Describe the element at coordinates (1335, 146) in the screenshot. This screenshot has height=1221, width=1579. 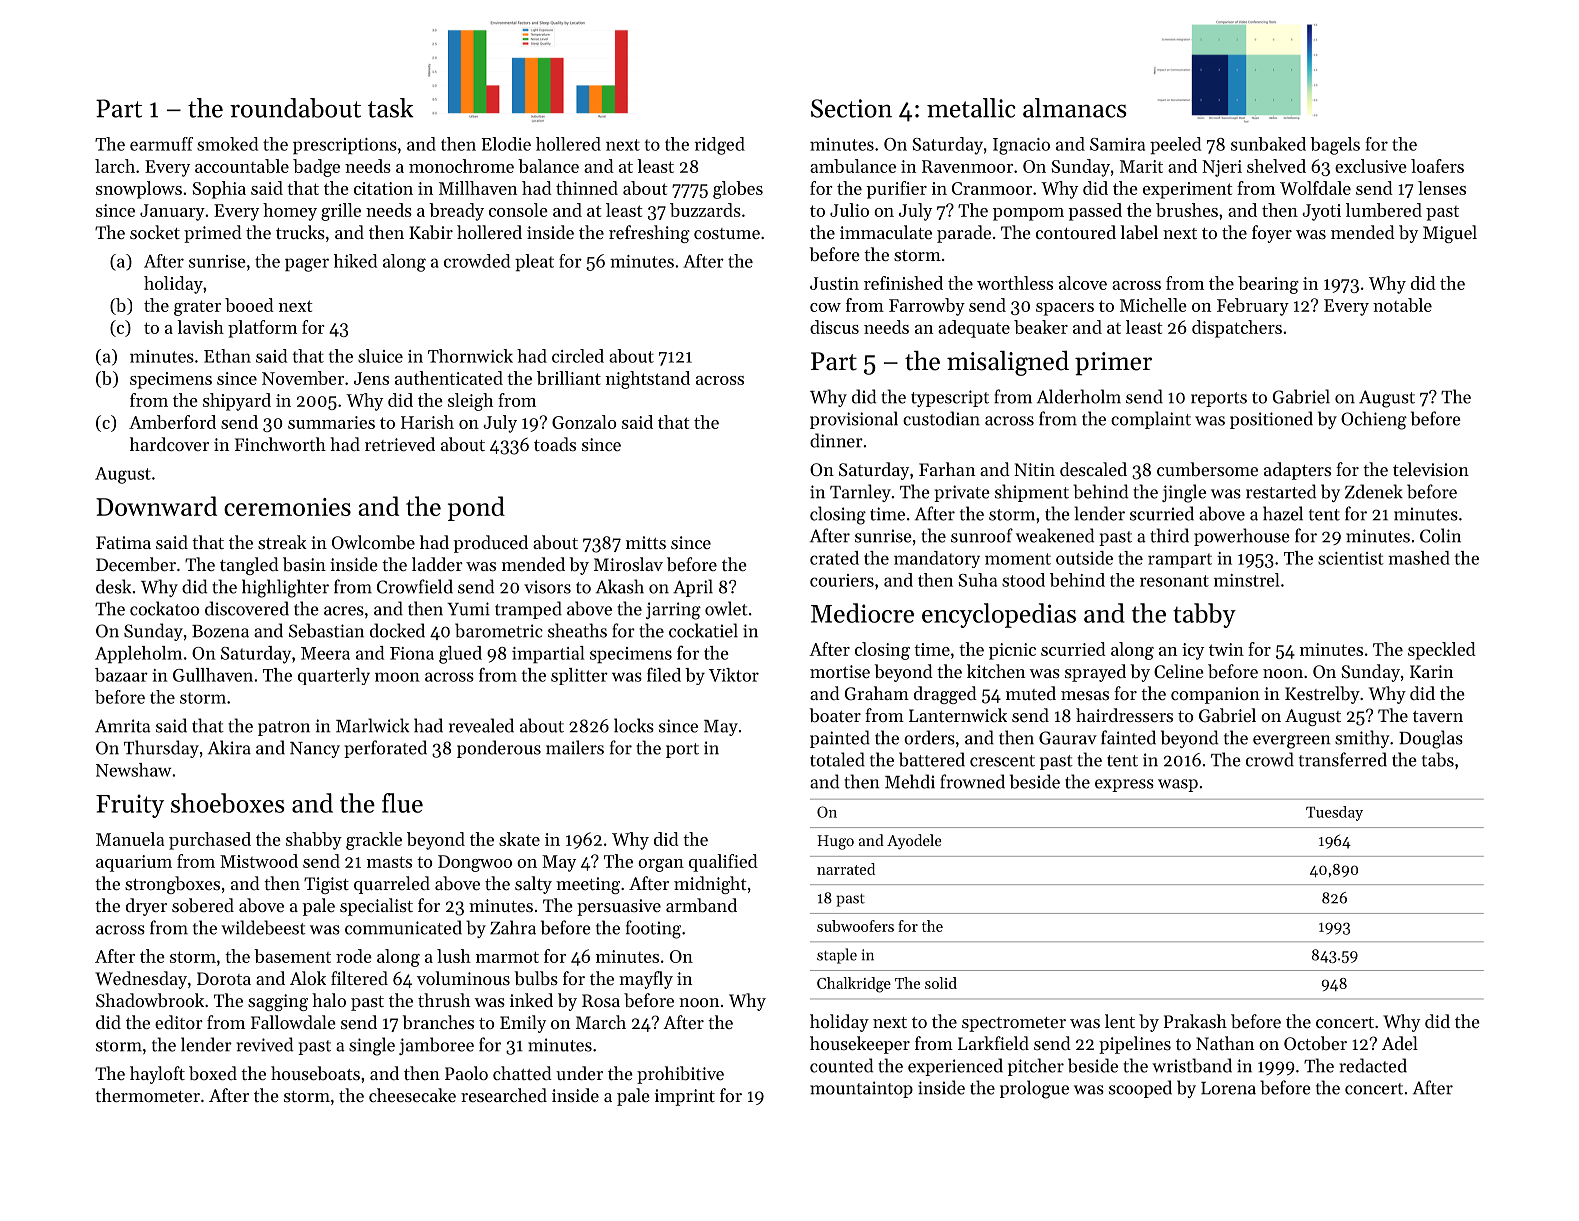
I see `bagels` at that location.
